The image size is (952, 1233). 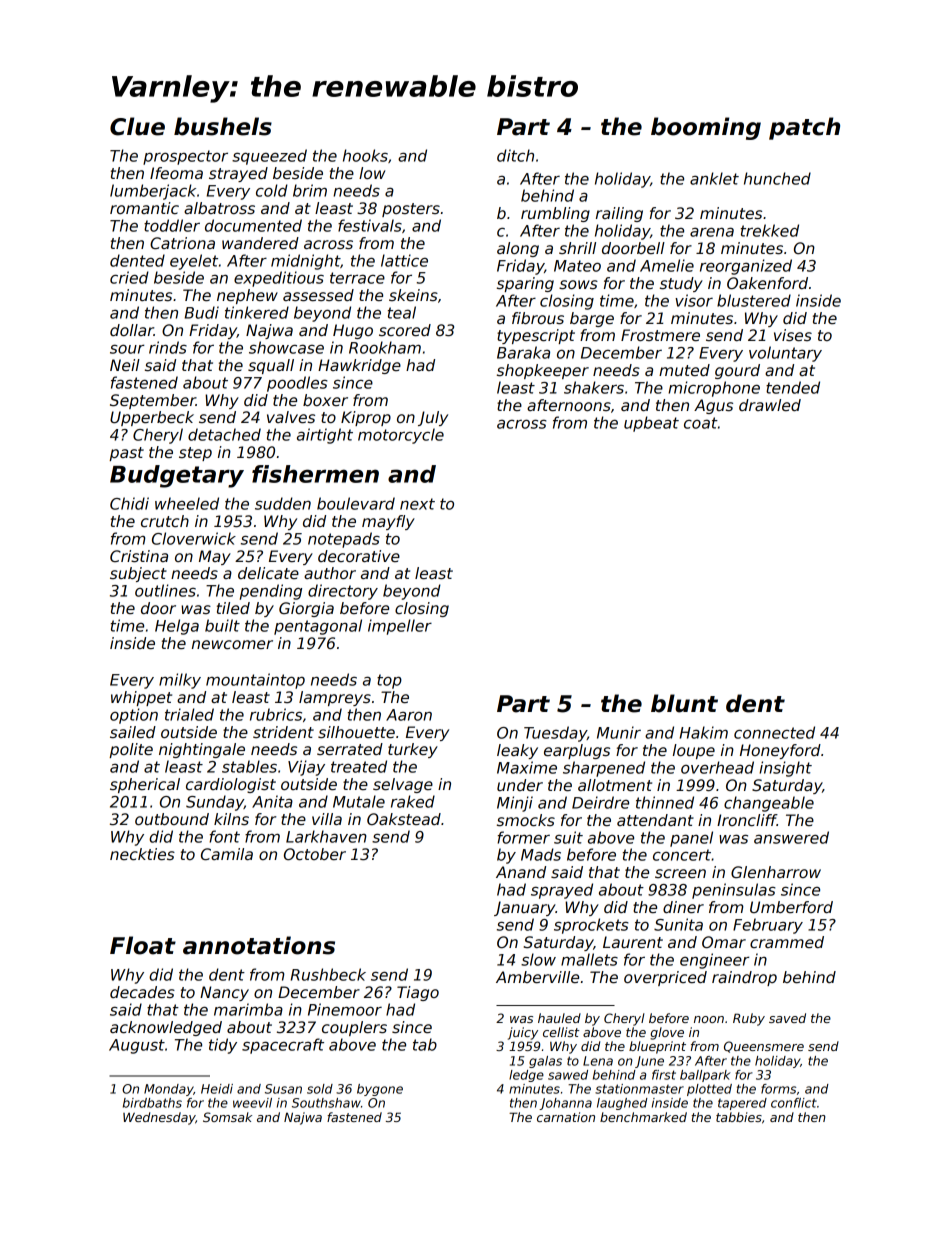 I want to click on subject, so click(x=138, y=574).
